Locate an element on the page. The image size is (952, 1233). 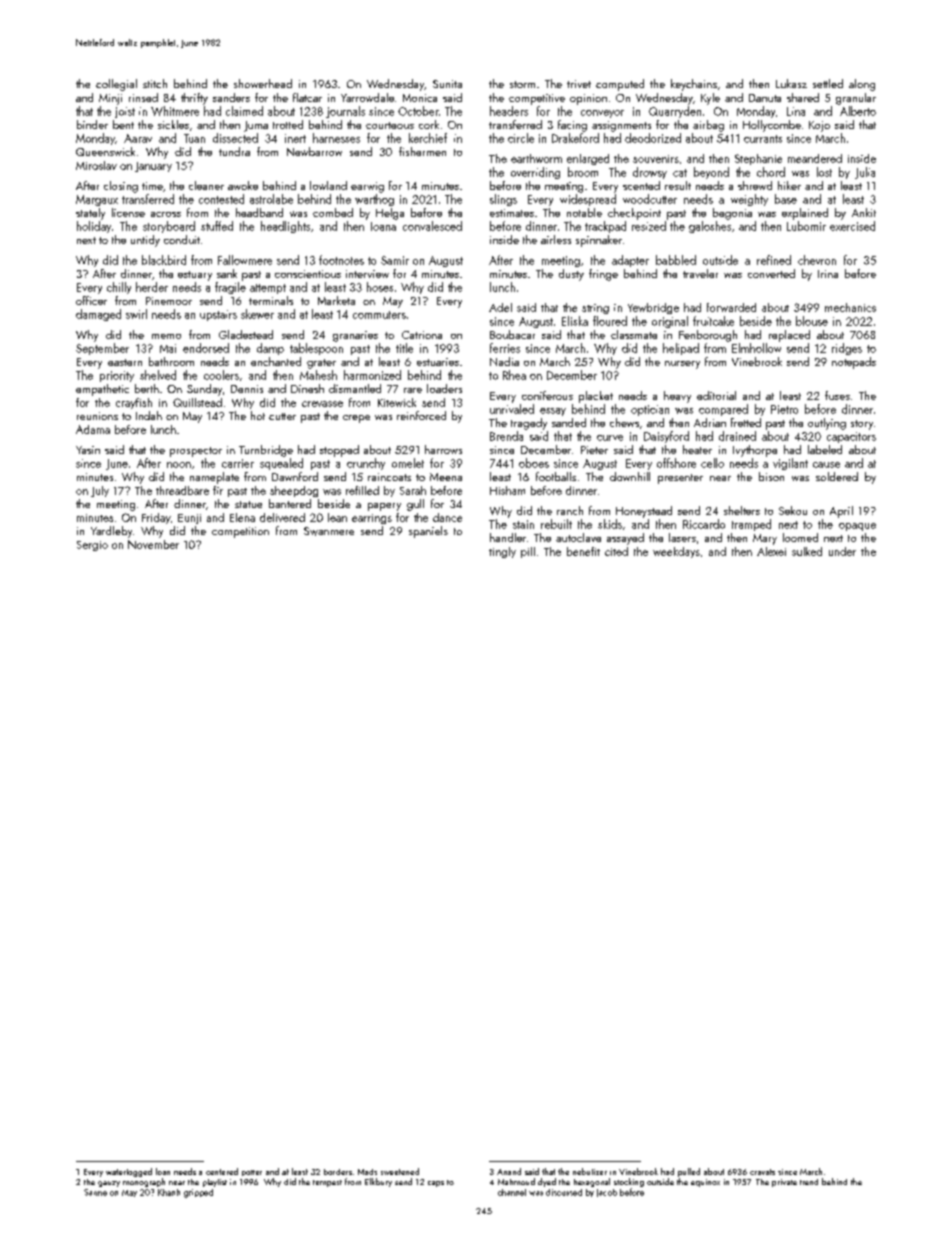
earwig is located at coordinates (367, 187).
